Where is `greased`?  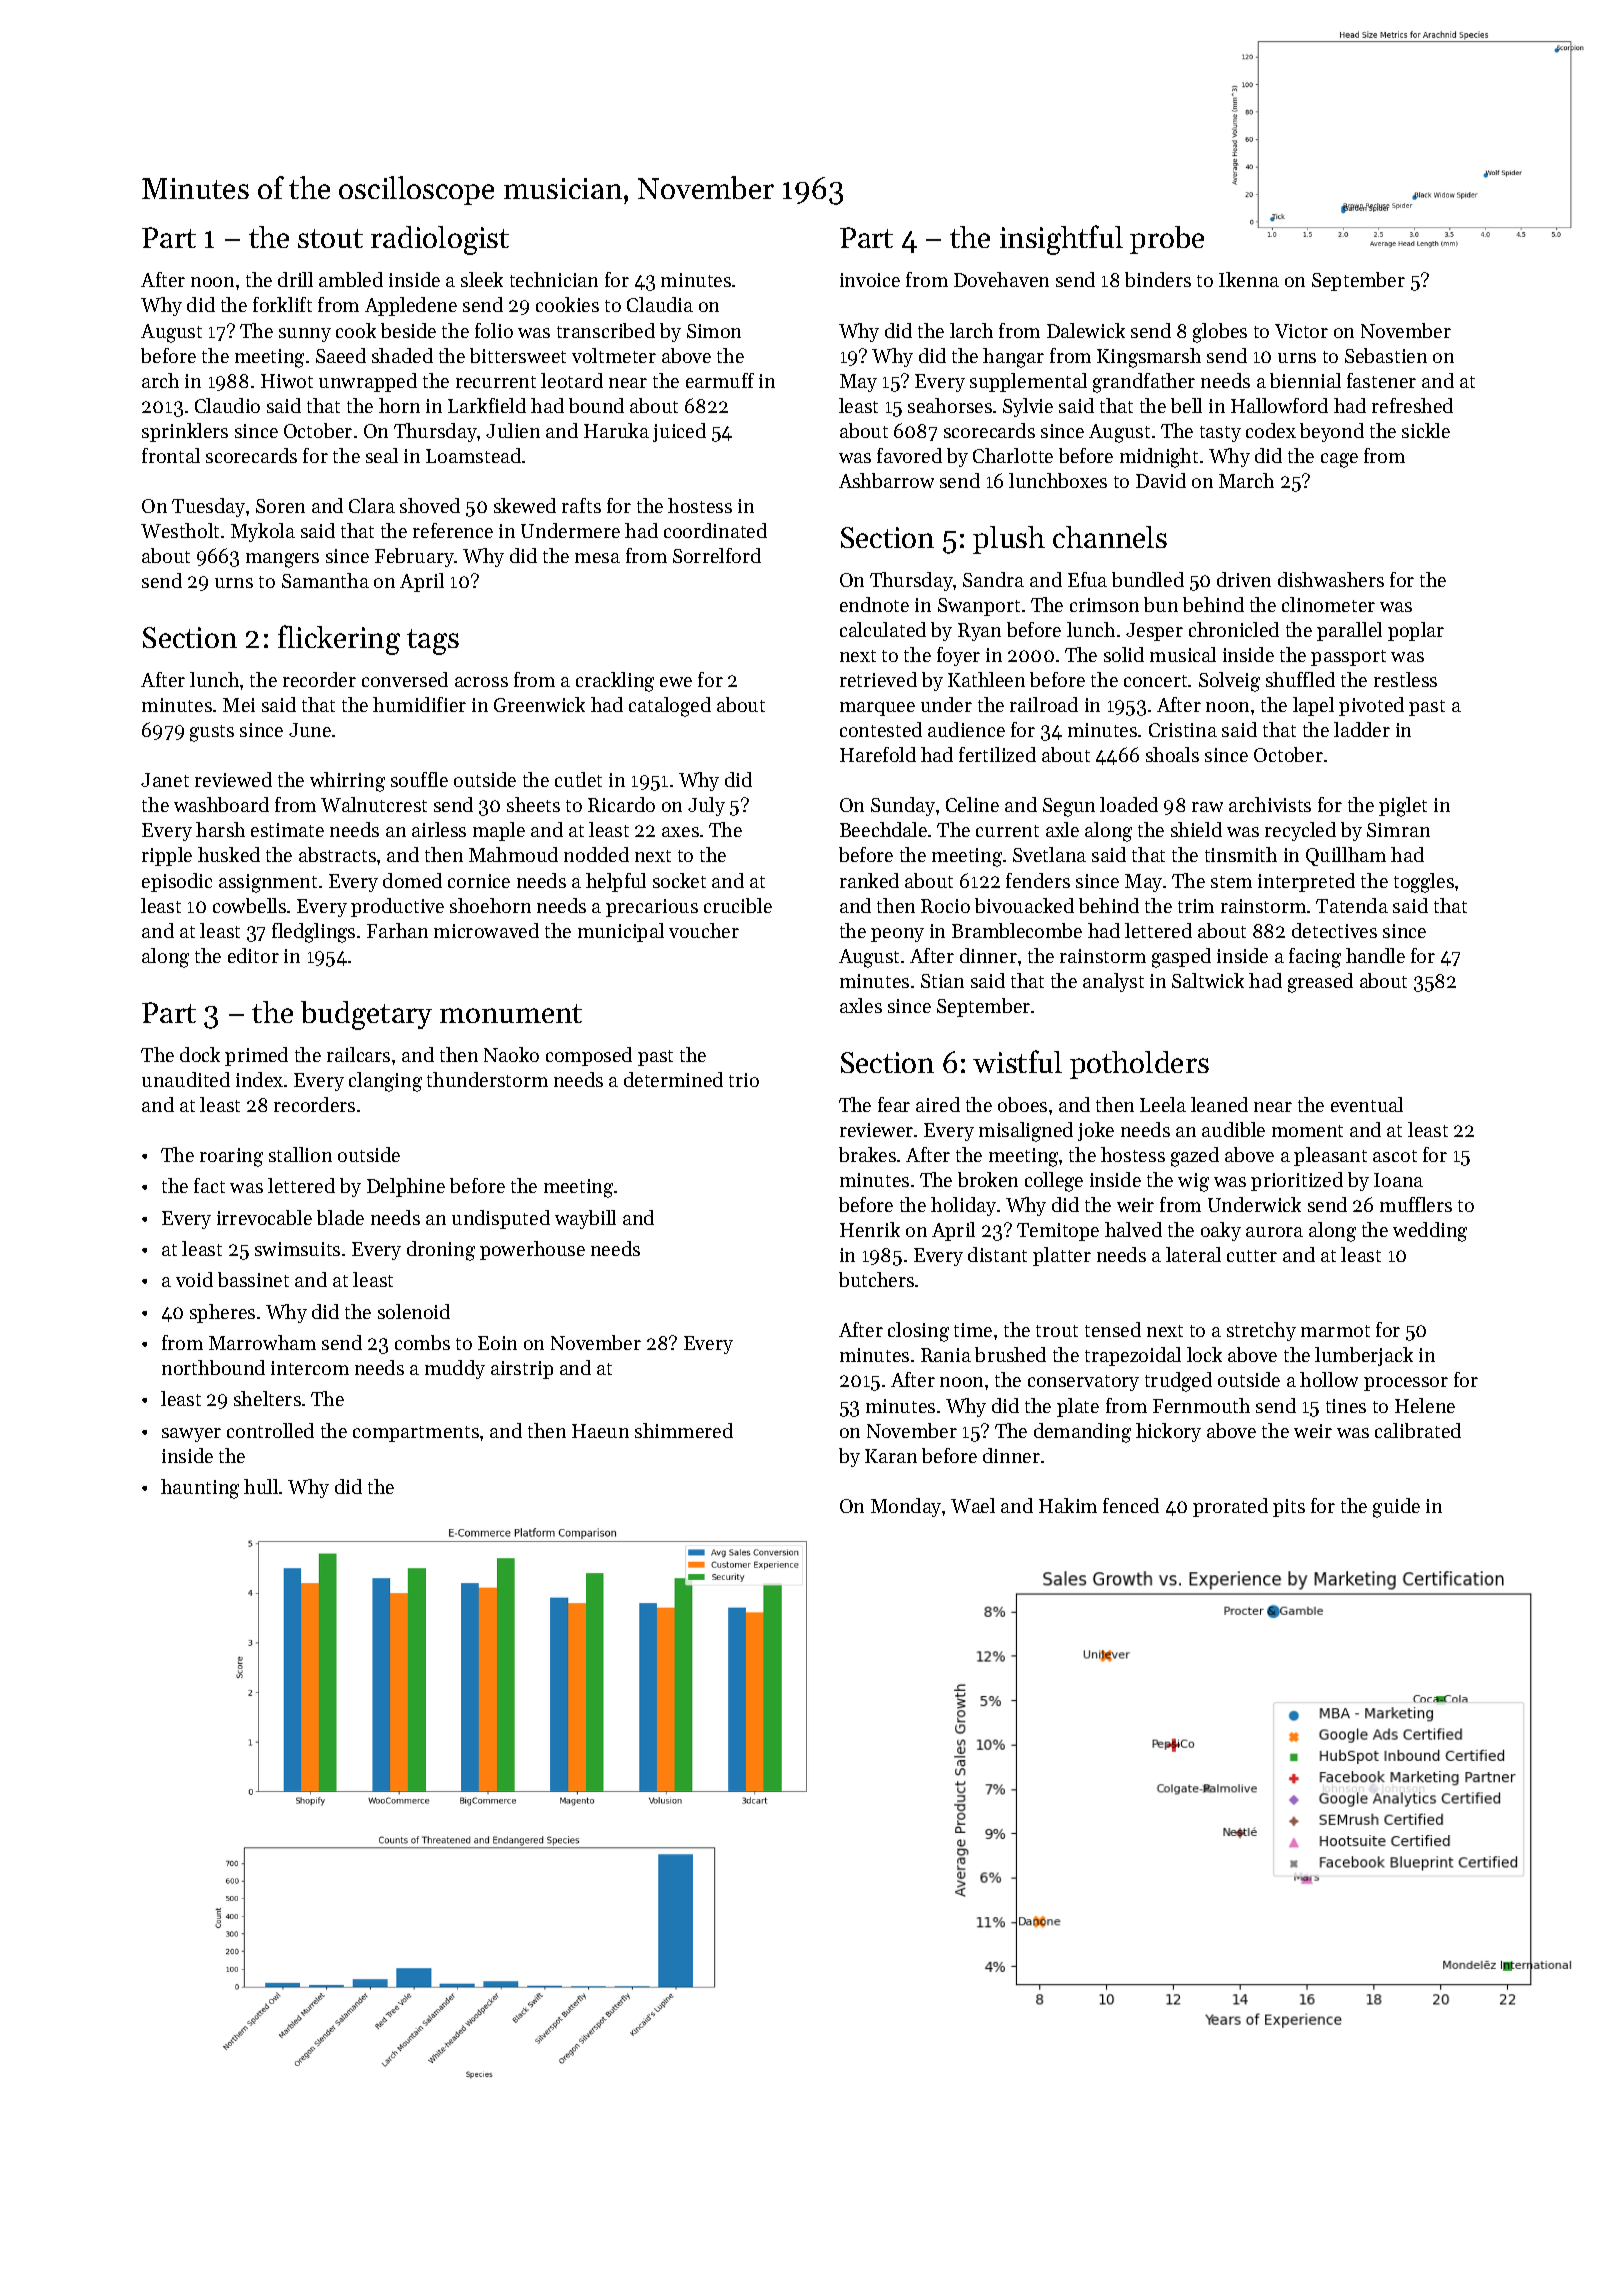
greased is located at coordinates (1320, 983).
